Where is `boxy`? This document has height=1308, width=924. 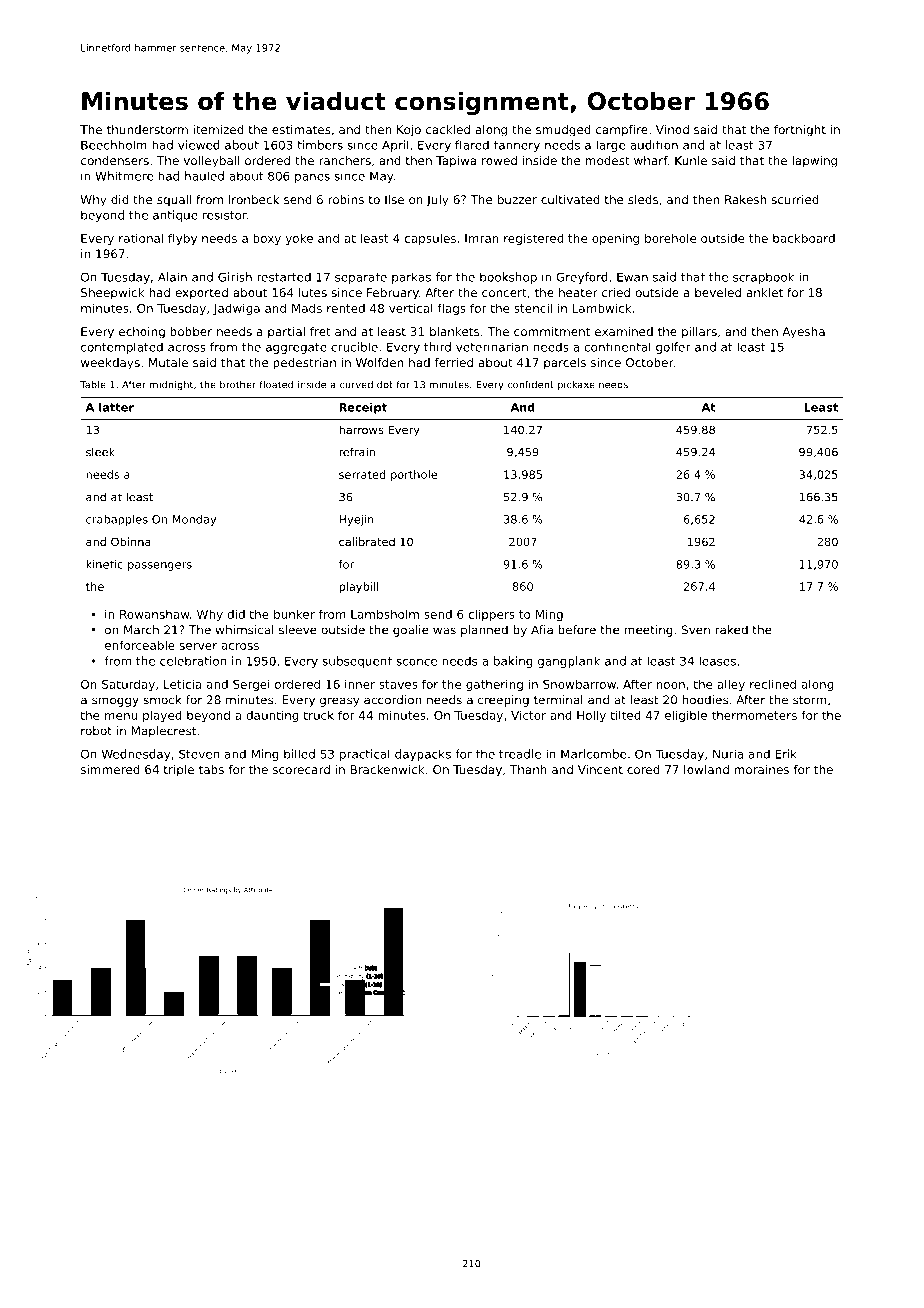
boxy is located at coordinates (267, 239).
